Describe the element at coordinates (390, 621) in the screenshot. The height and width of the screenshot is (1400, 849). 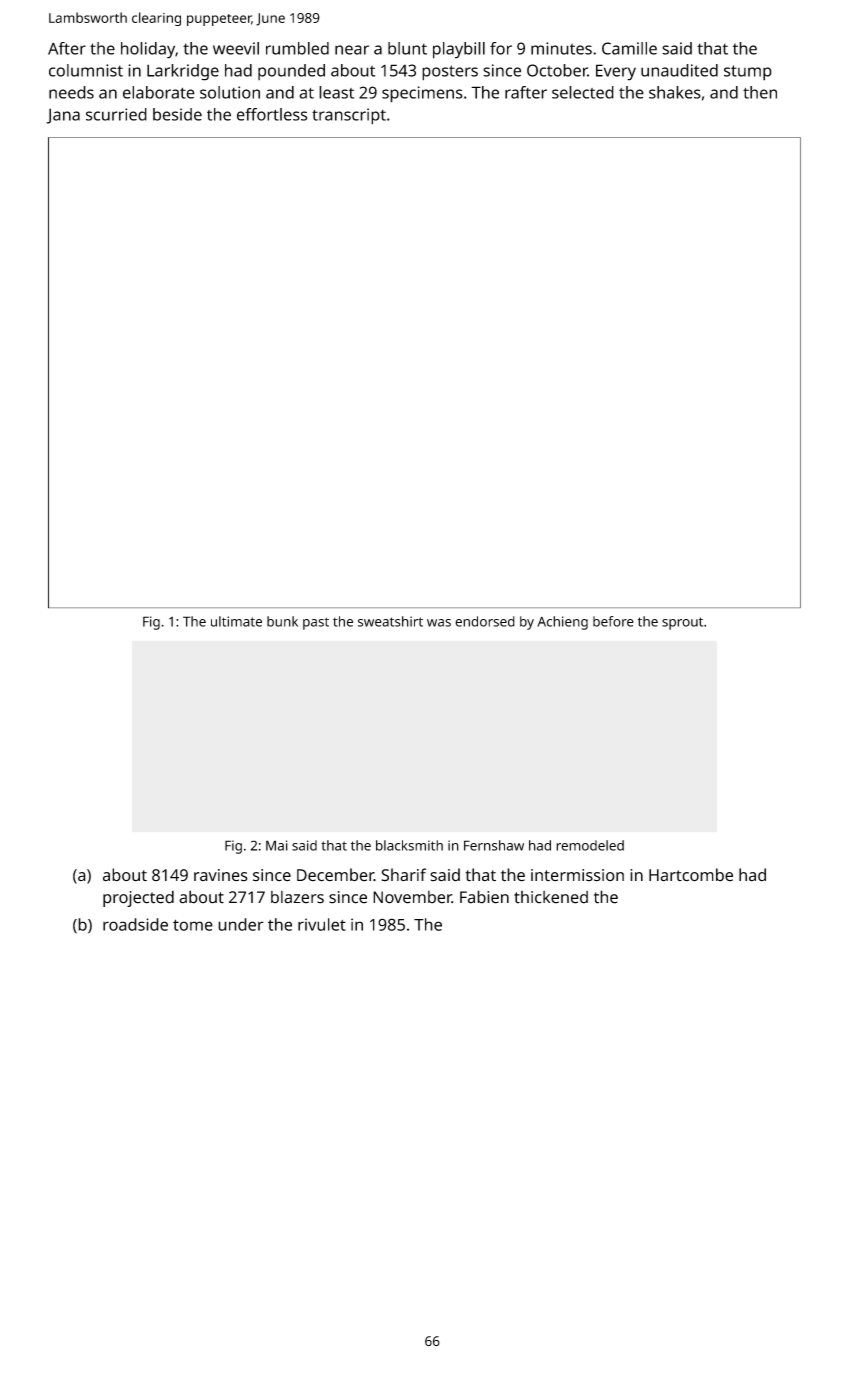
I see `sweatshirt` at that location.
